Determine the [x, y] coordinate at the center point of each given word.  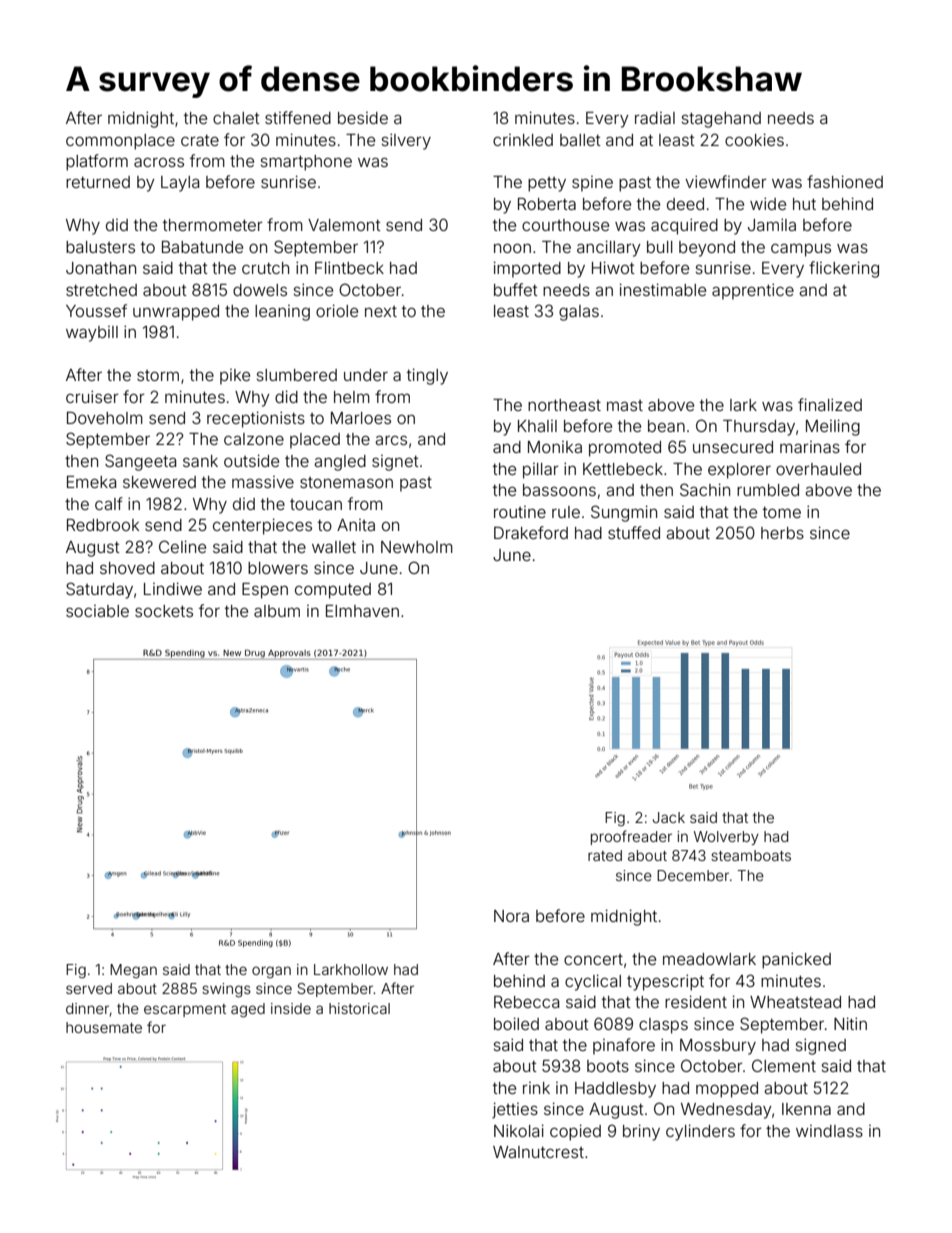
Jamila [772, 224]
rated [605, 855]
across [159, 162]
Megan [133, 971]
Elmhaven [362, 611]
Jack [669, 817]
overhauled [818, 469]
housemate [104, 1027]
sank [200, 461]
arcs [391, 440]
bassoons [559, 490]
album [277, 611]
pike [235, 377]
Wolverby [726, 838]
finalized [830, 404]
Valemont [344, 225]
